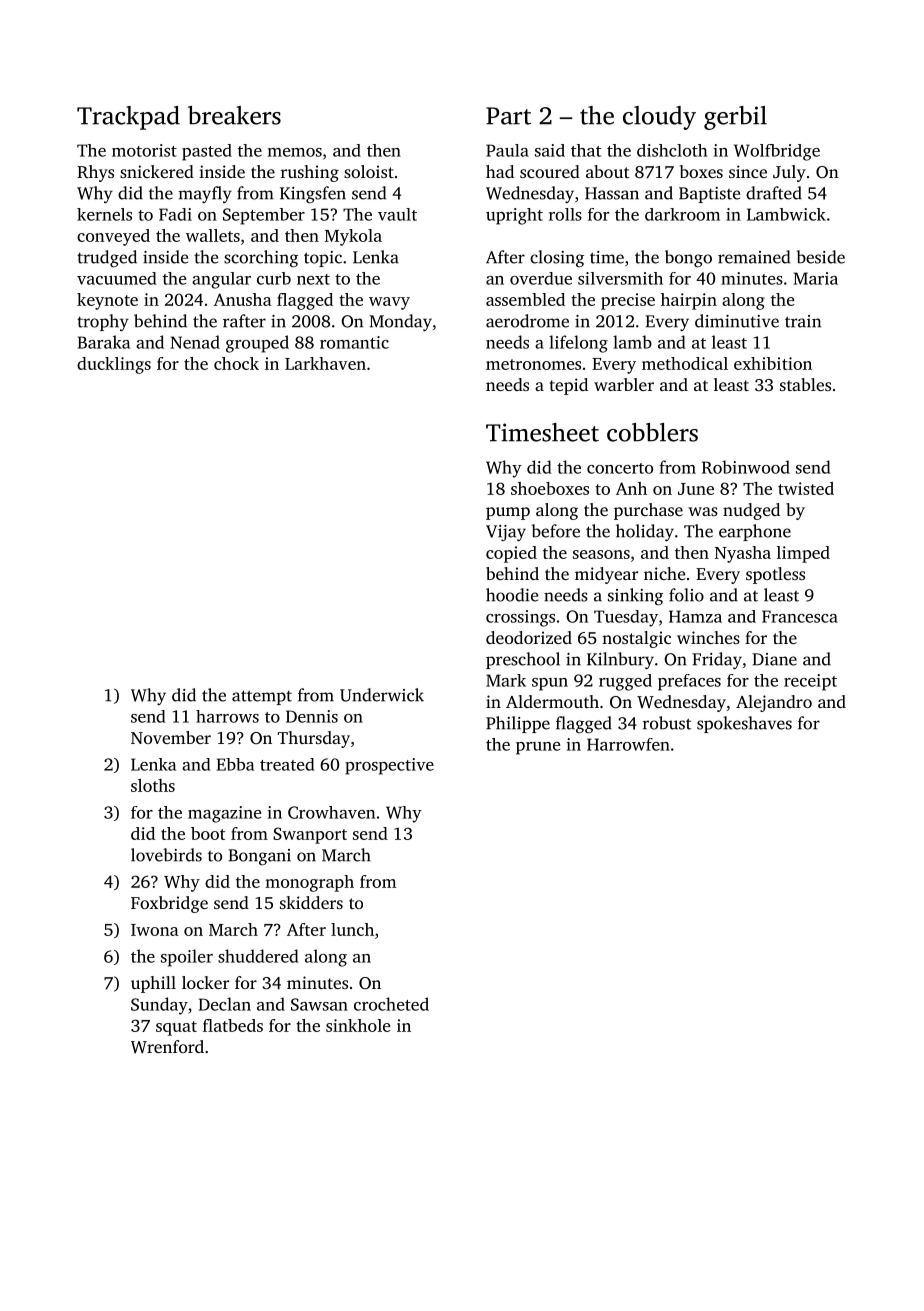 Image resolution: width=924 pixels, height=1311 pixels. Describe the element at coordinates (167, 1047) in the image. I see `Wrenford` at that location.
